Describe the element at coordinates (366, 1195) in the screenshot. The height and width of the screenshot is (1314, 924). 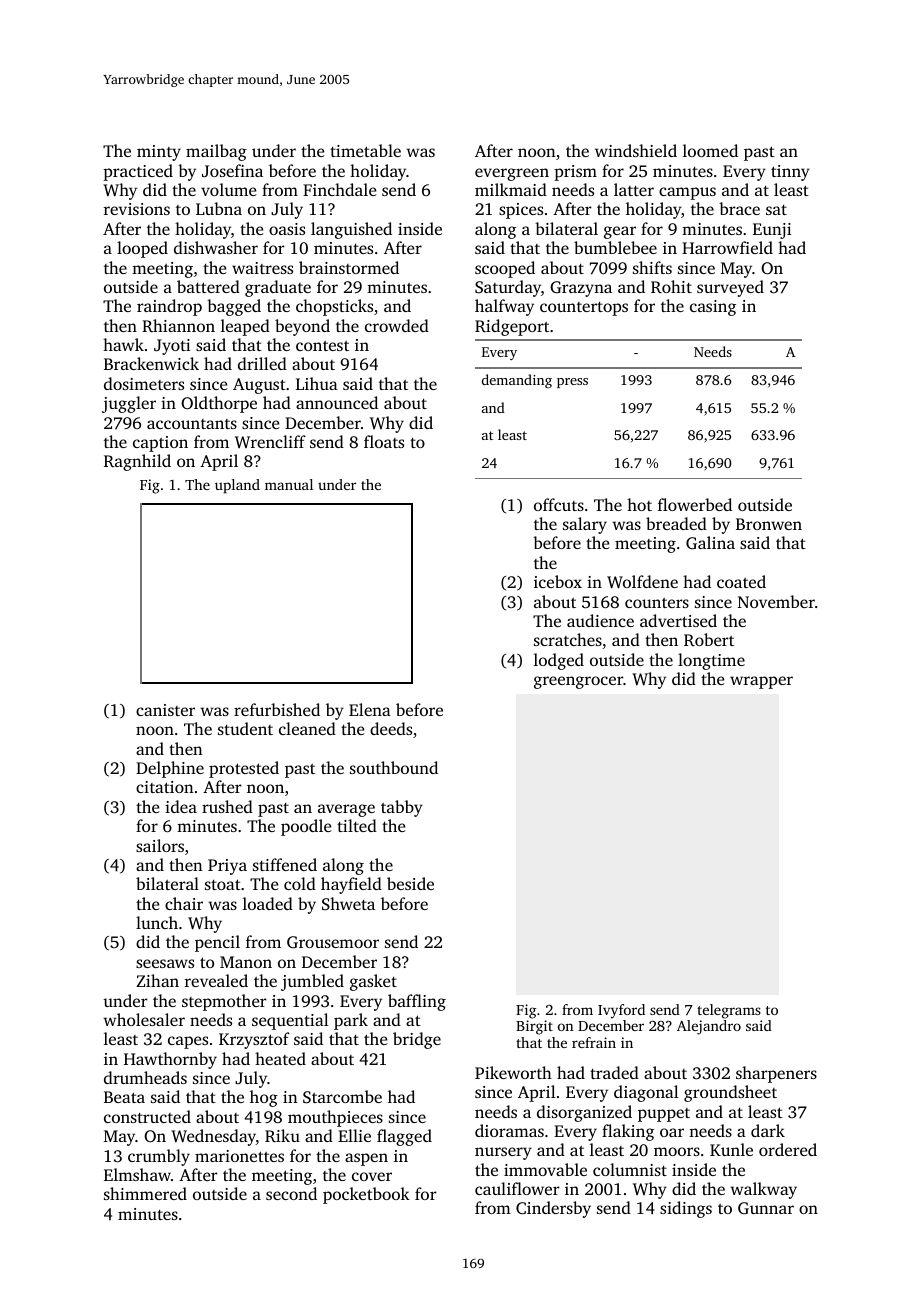
I see `pocketbook` at that location.
